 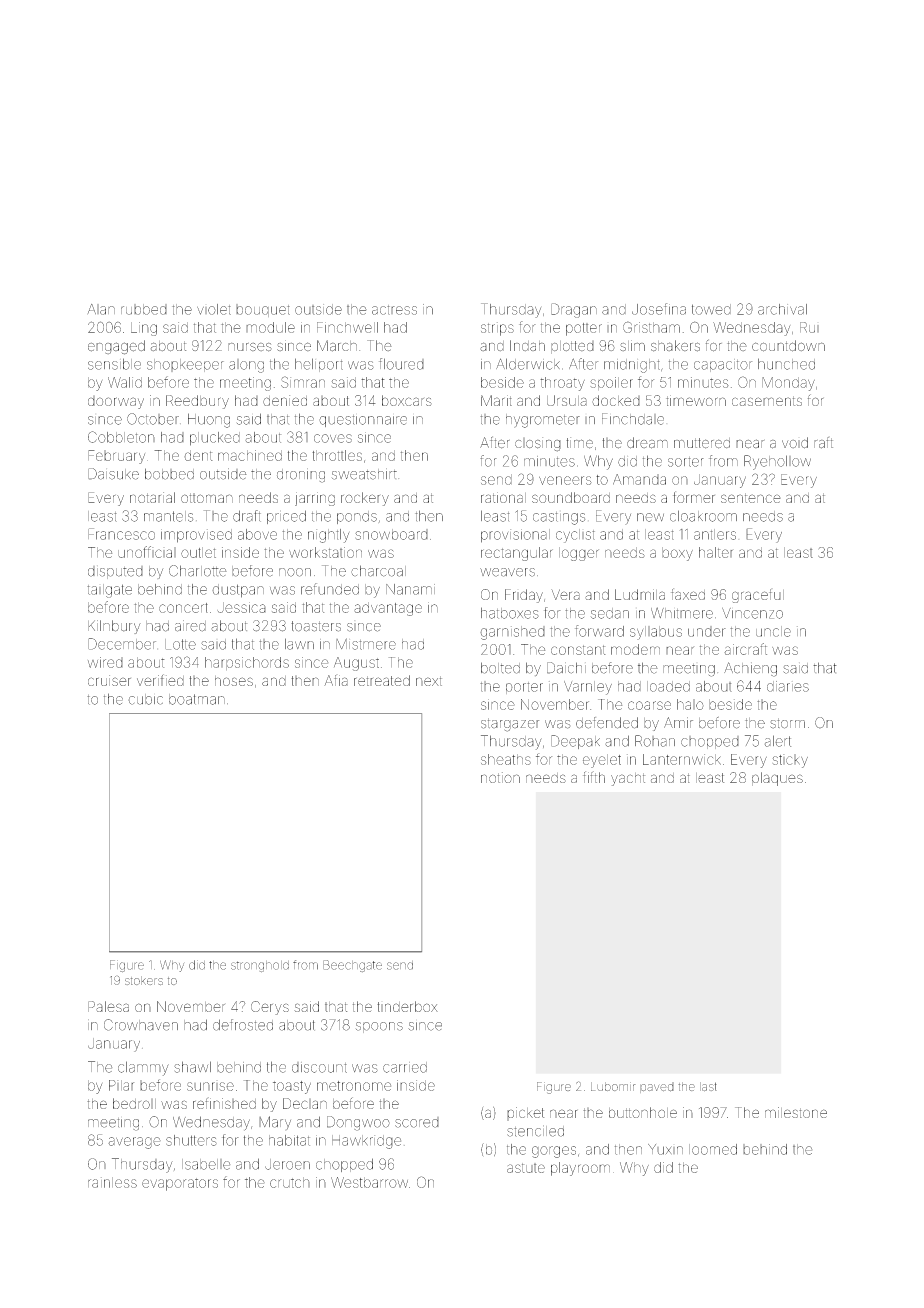 What do you see at coordinates (767, 401) in the image?
I see `casements` at bounding box center [767, 401].
